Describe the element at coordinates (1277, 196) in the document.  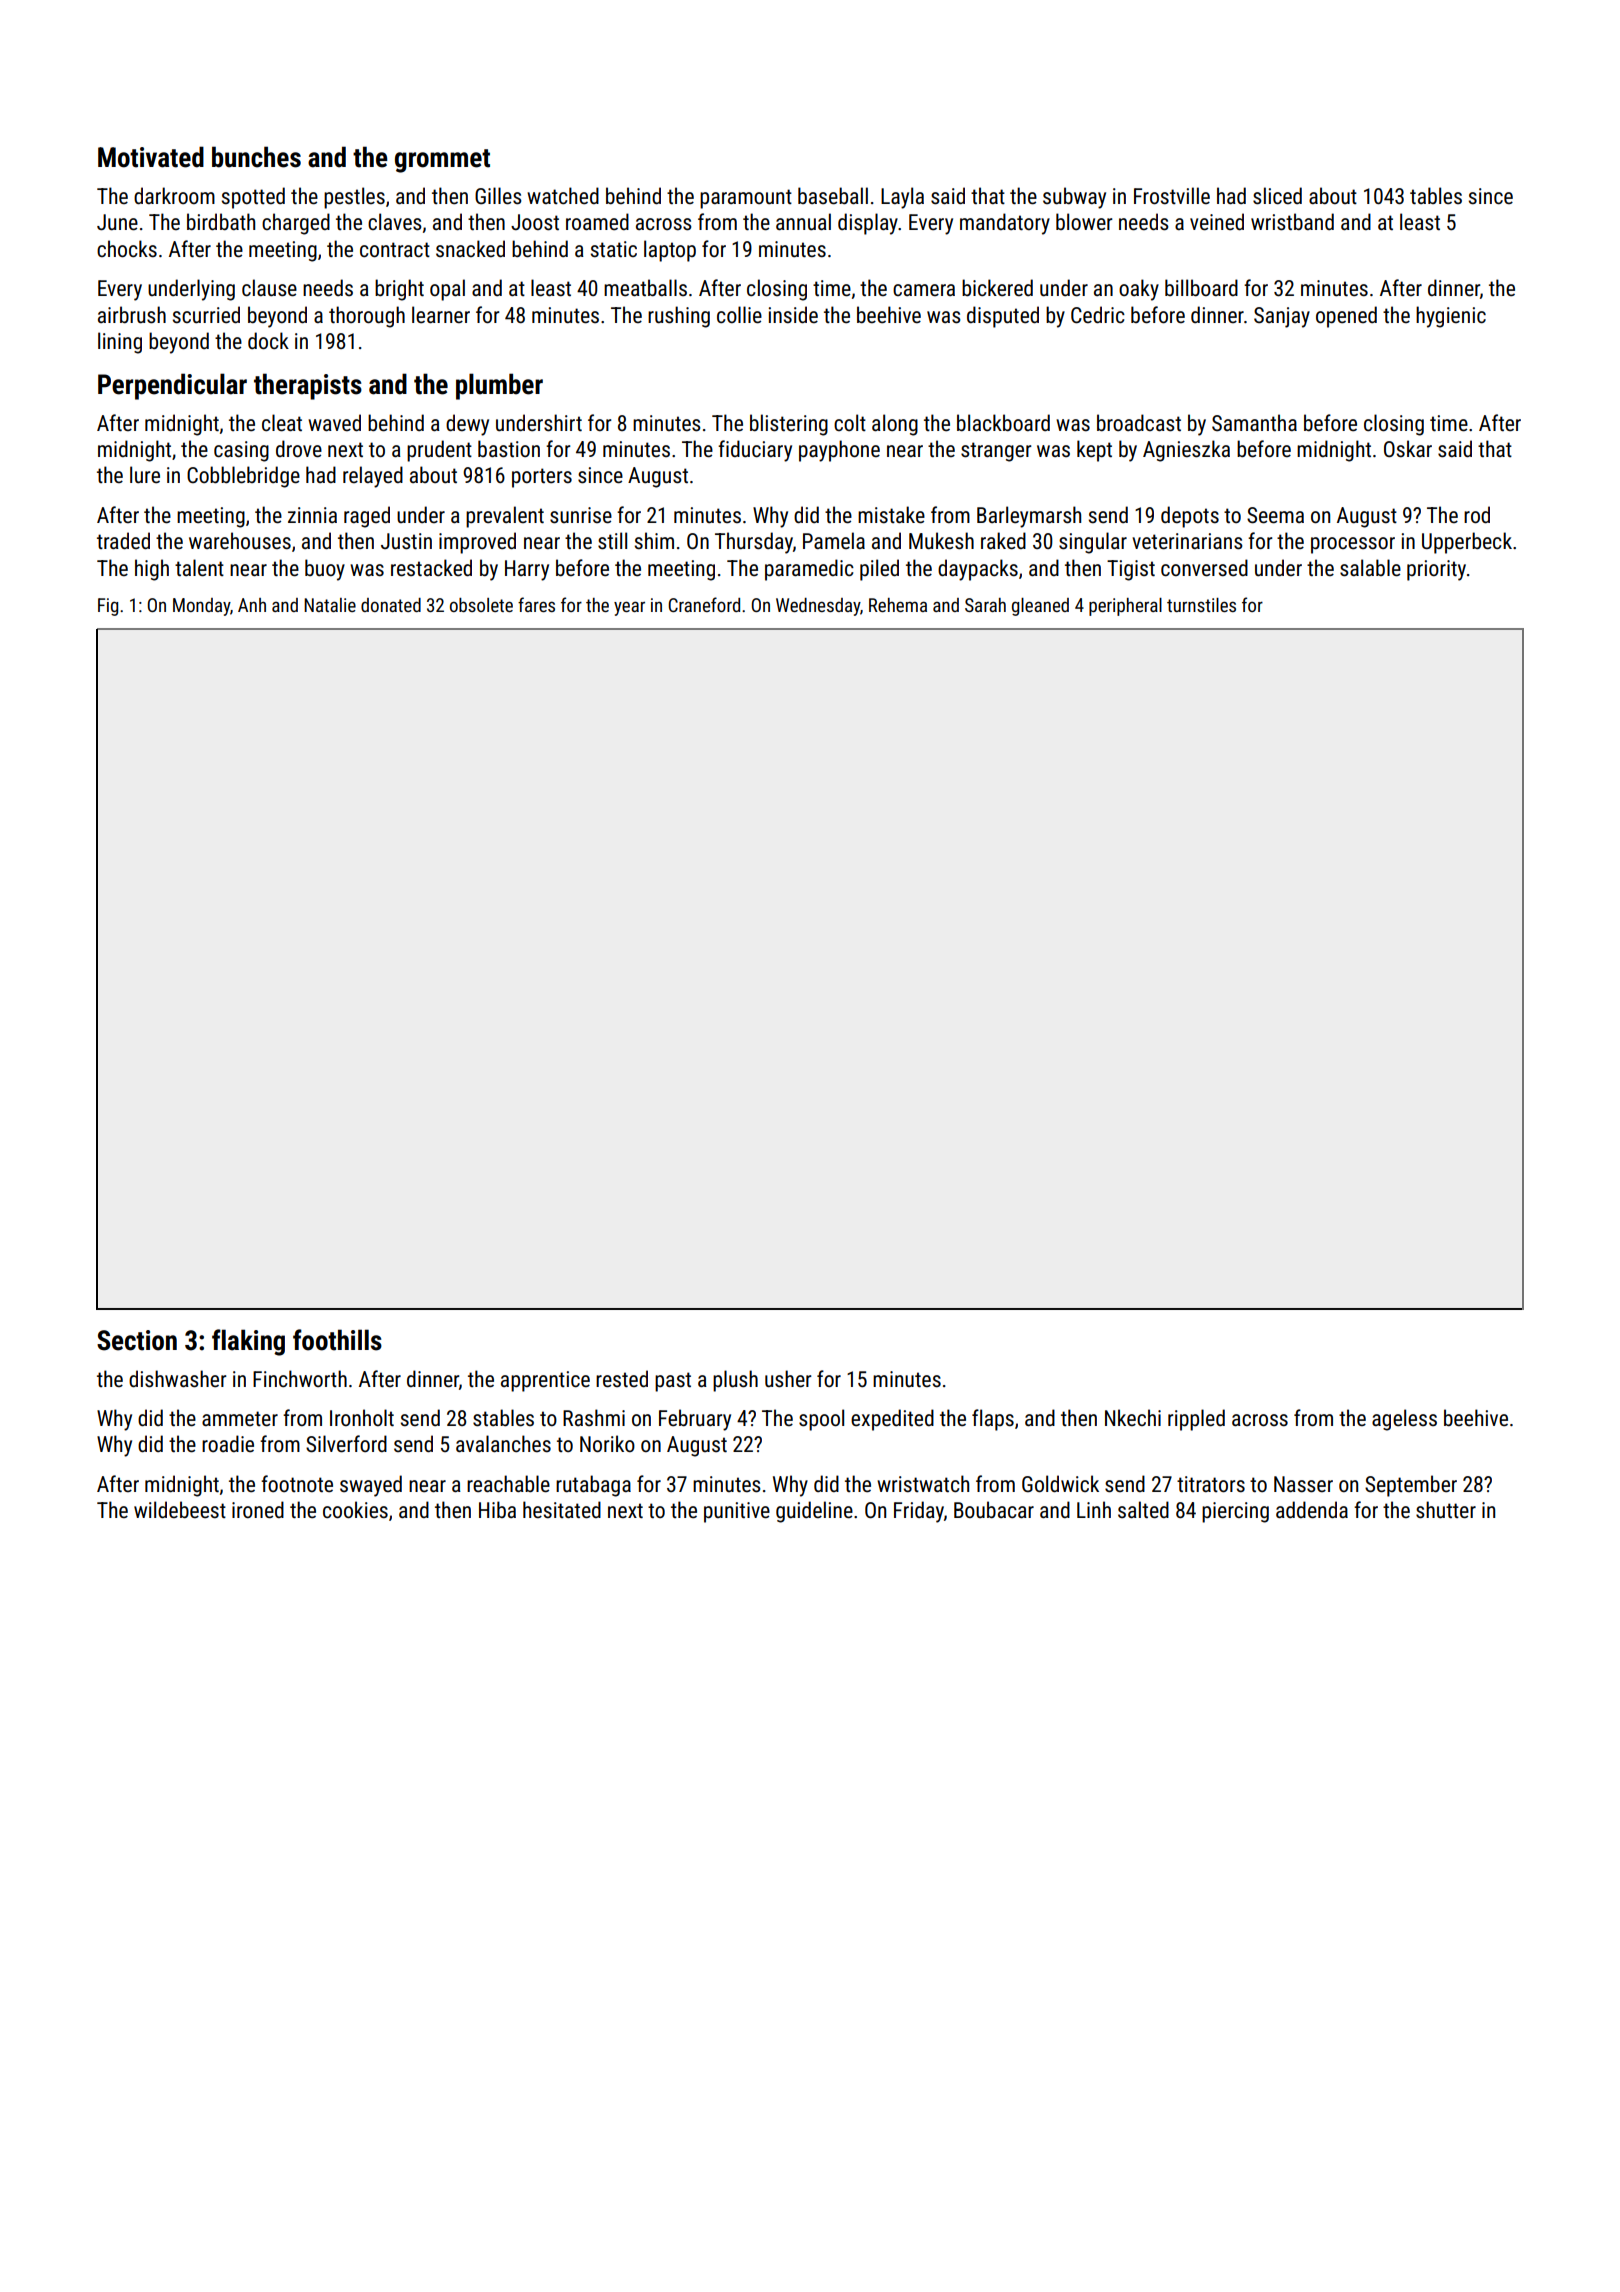
I see `sliced` at that location.
